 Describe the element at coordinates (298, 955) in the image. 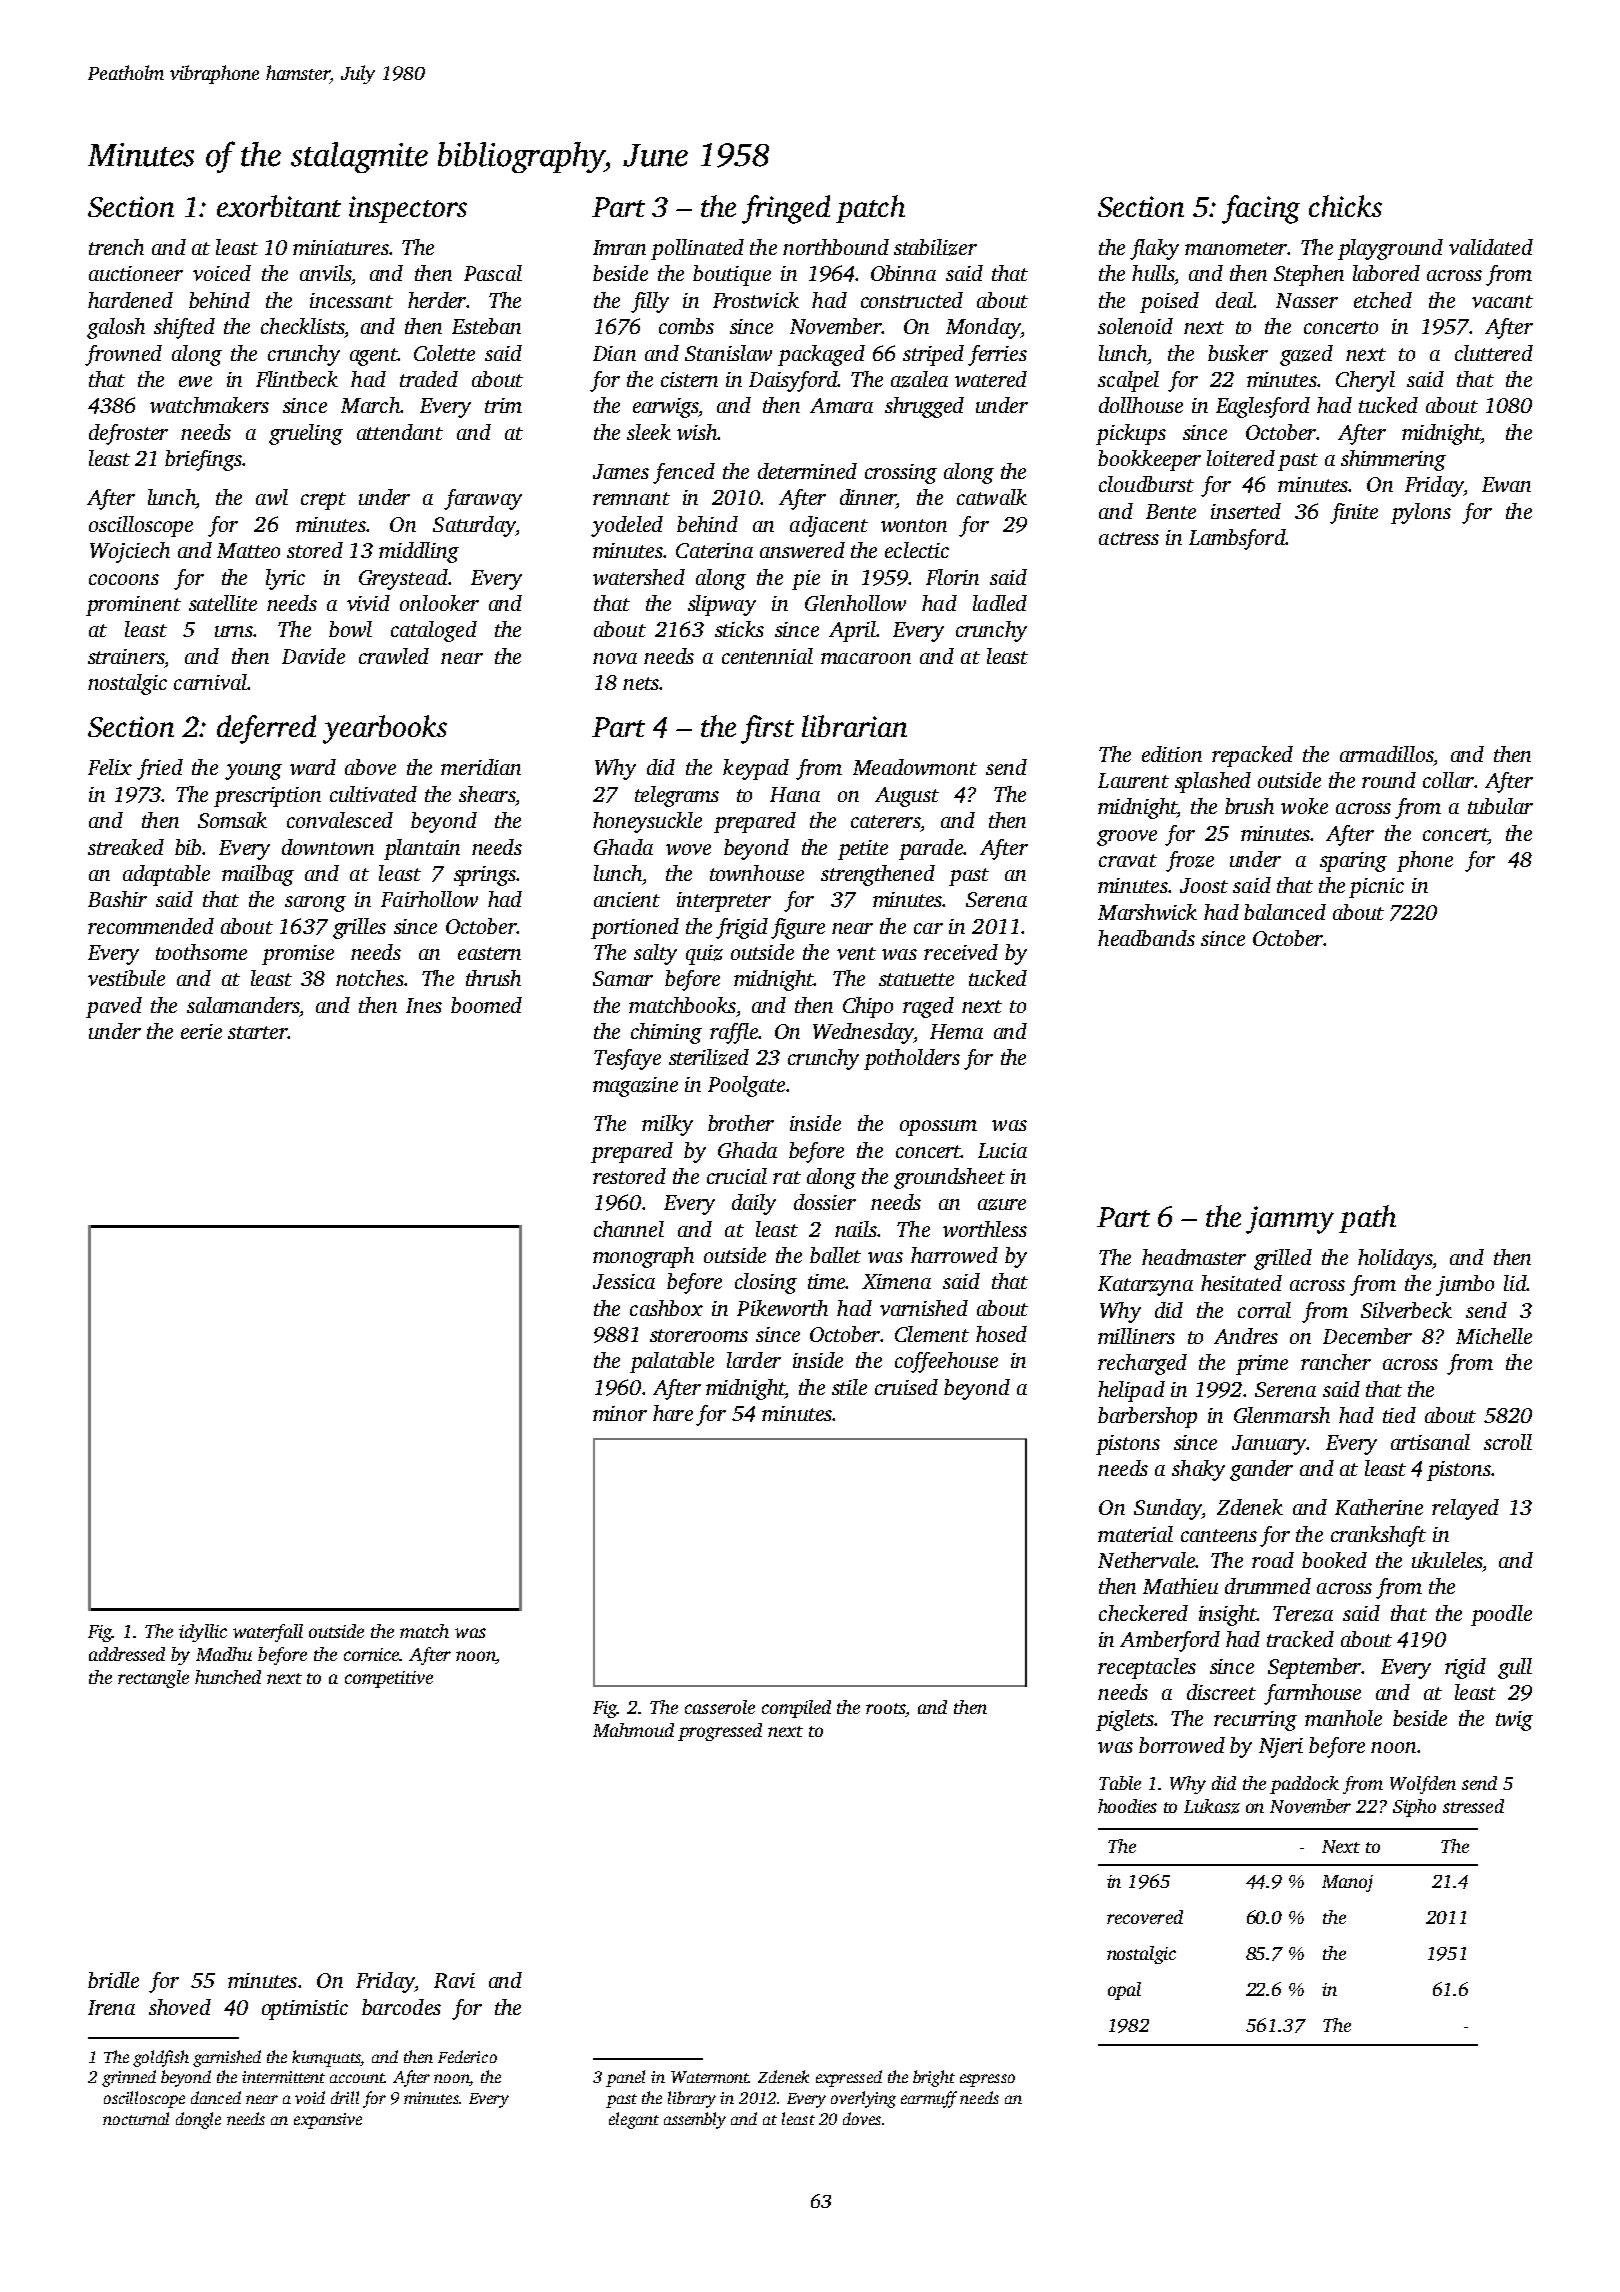

I see `promise` at that location.
